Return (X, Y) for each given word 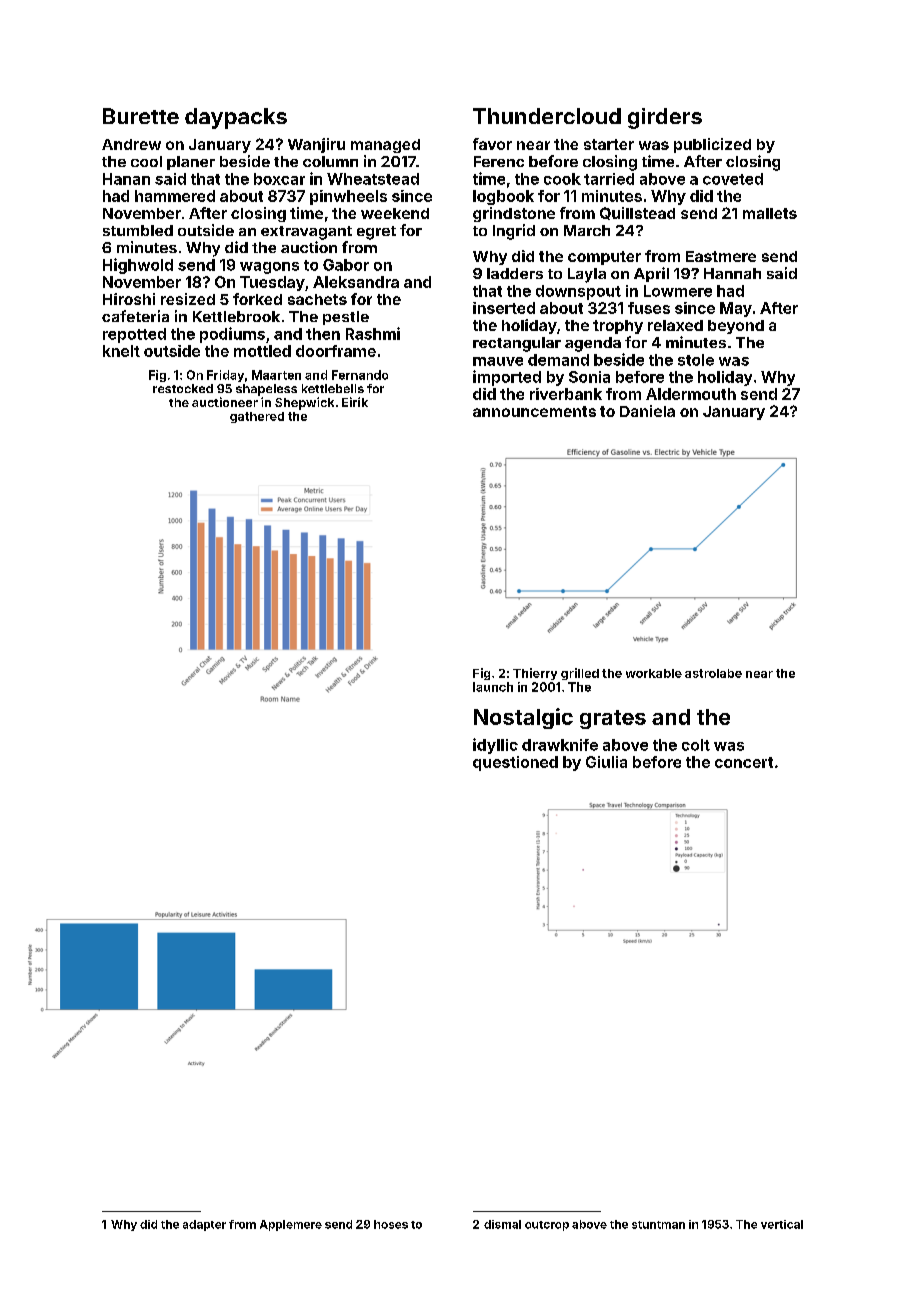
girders (665, 118)
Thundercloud (547, 116)
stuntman (658, 1225)
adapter (204, 1225)
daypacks (236, 118)
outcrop (547, 1226)
